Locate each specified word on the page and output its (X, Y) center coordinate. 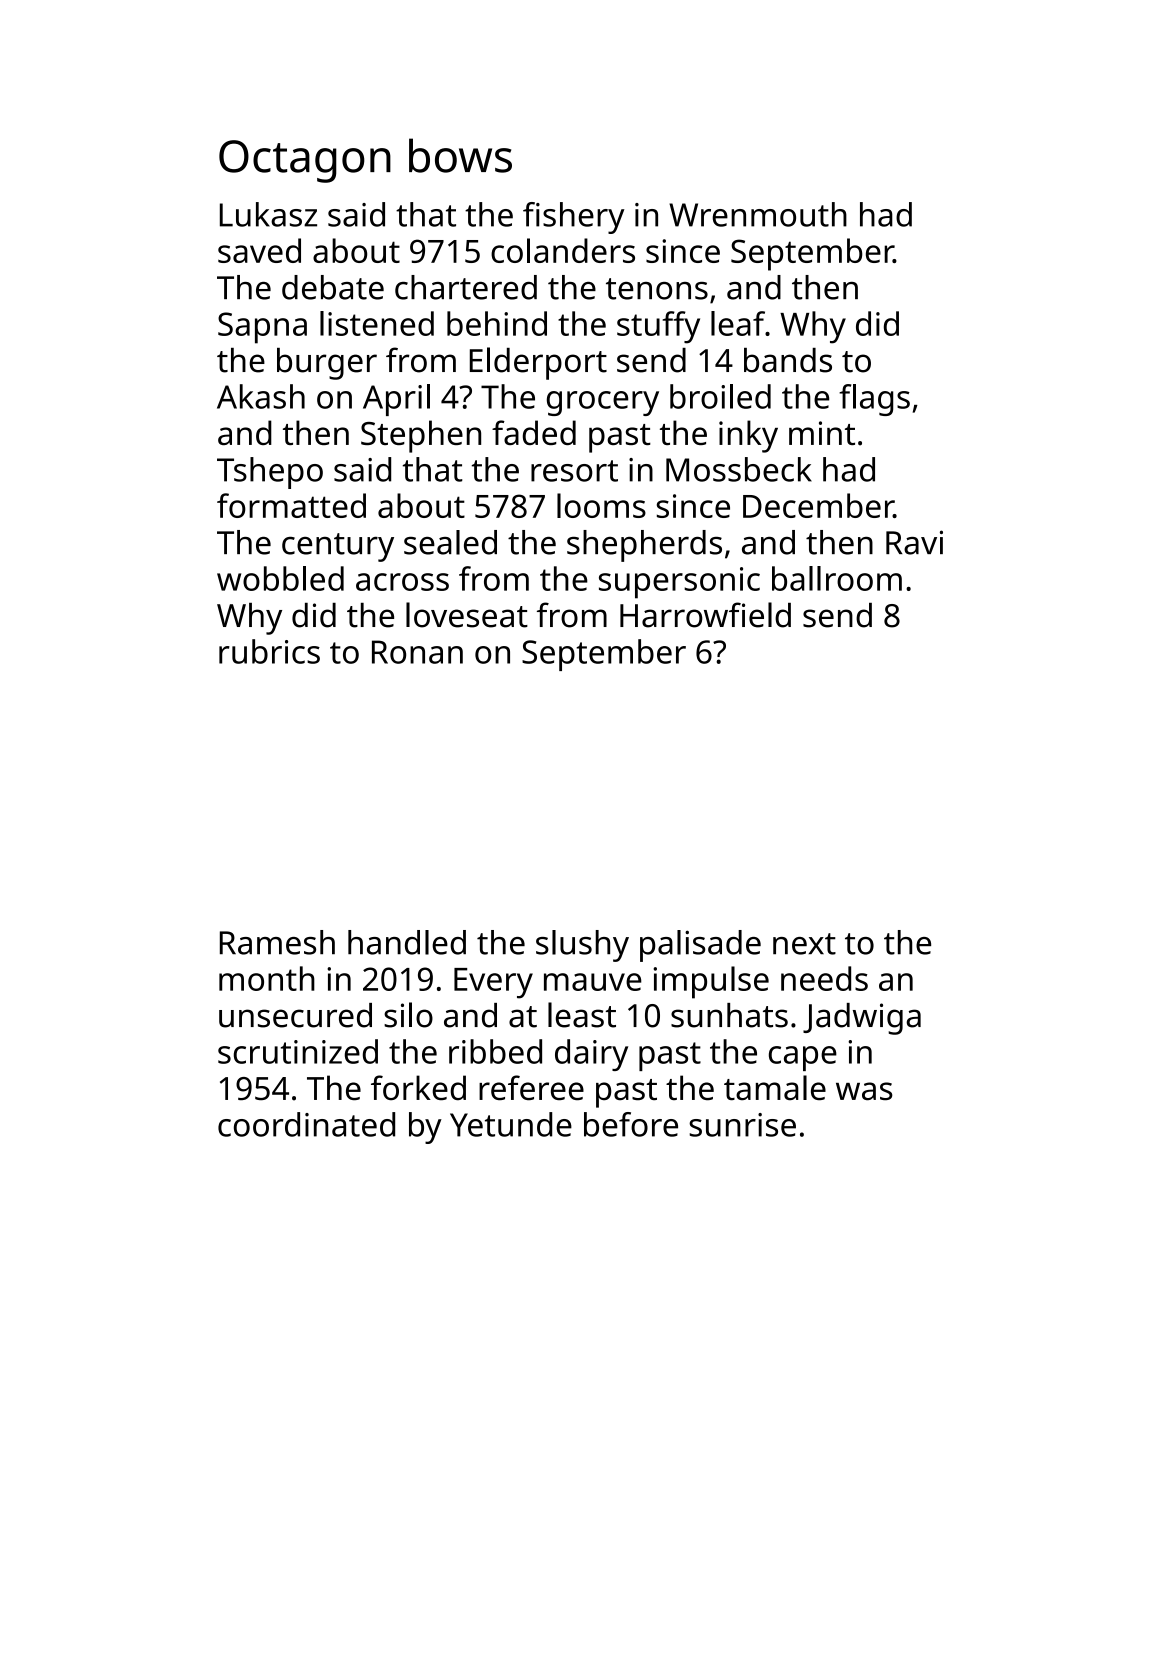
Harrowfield (705, 615)
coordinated (306, 1124)
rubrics (269, 651)
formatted (291, 505)
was (864, 1091)
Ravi (914, 542)
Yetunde (511, 1124)
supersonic (679, 583)
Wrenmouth (758, 214)
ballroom (837, 578)
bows (460, 155)
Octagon (305, 161)
